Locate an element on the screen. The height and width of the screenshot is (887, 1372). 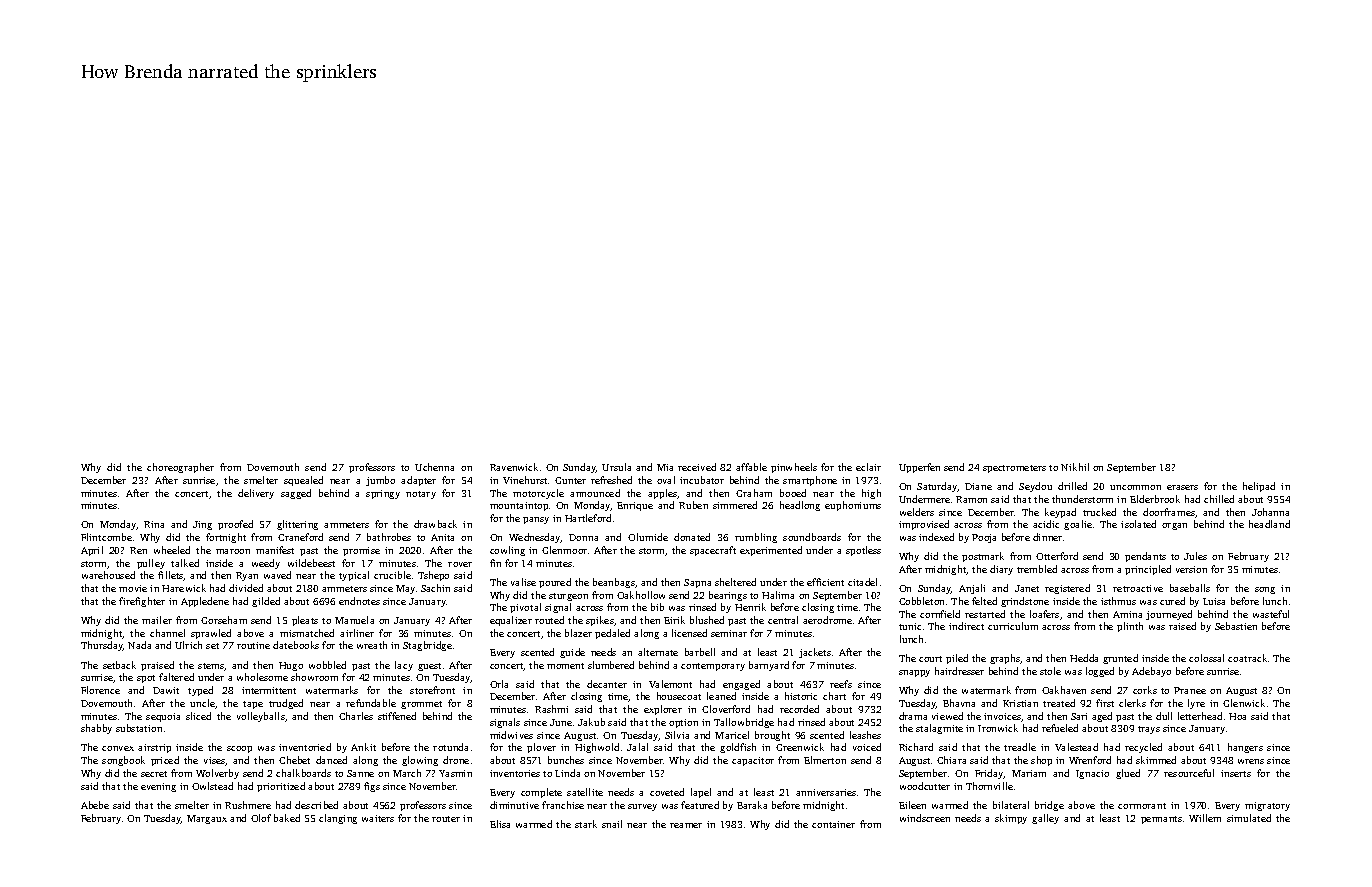
choreographer is located at coordinates (180, 468).
